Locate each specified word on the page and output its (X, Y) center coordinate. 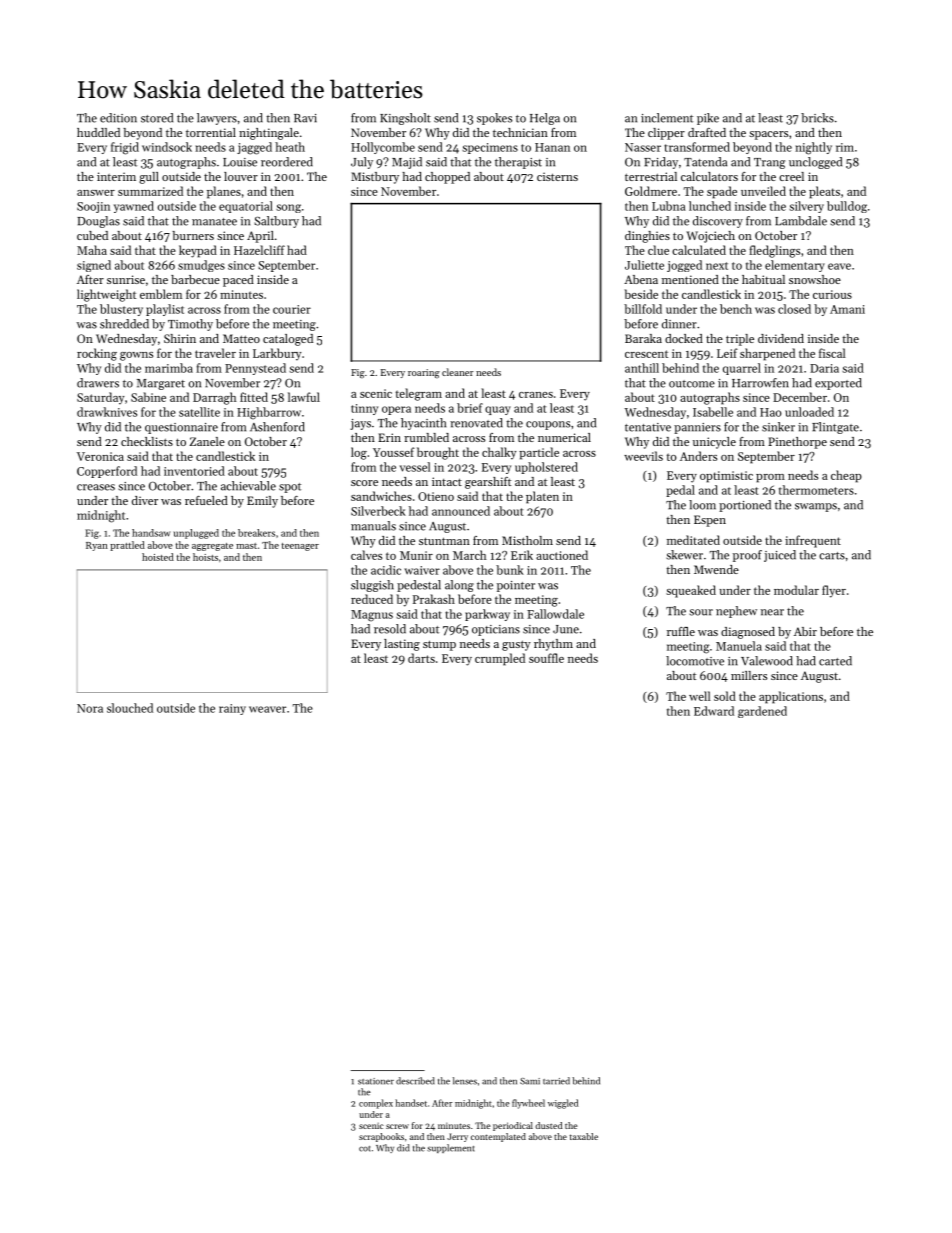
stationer (376, 1081)
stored (157, 118)
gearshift (488, 483)
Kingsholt (405, 119)
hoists (205, 557)
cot (364, 1149)
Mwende (716, 569)
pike (708, 119)
